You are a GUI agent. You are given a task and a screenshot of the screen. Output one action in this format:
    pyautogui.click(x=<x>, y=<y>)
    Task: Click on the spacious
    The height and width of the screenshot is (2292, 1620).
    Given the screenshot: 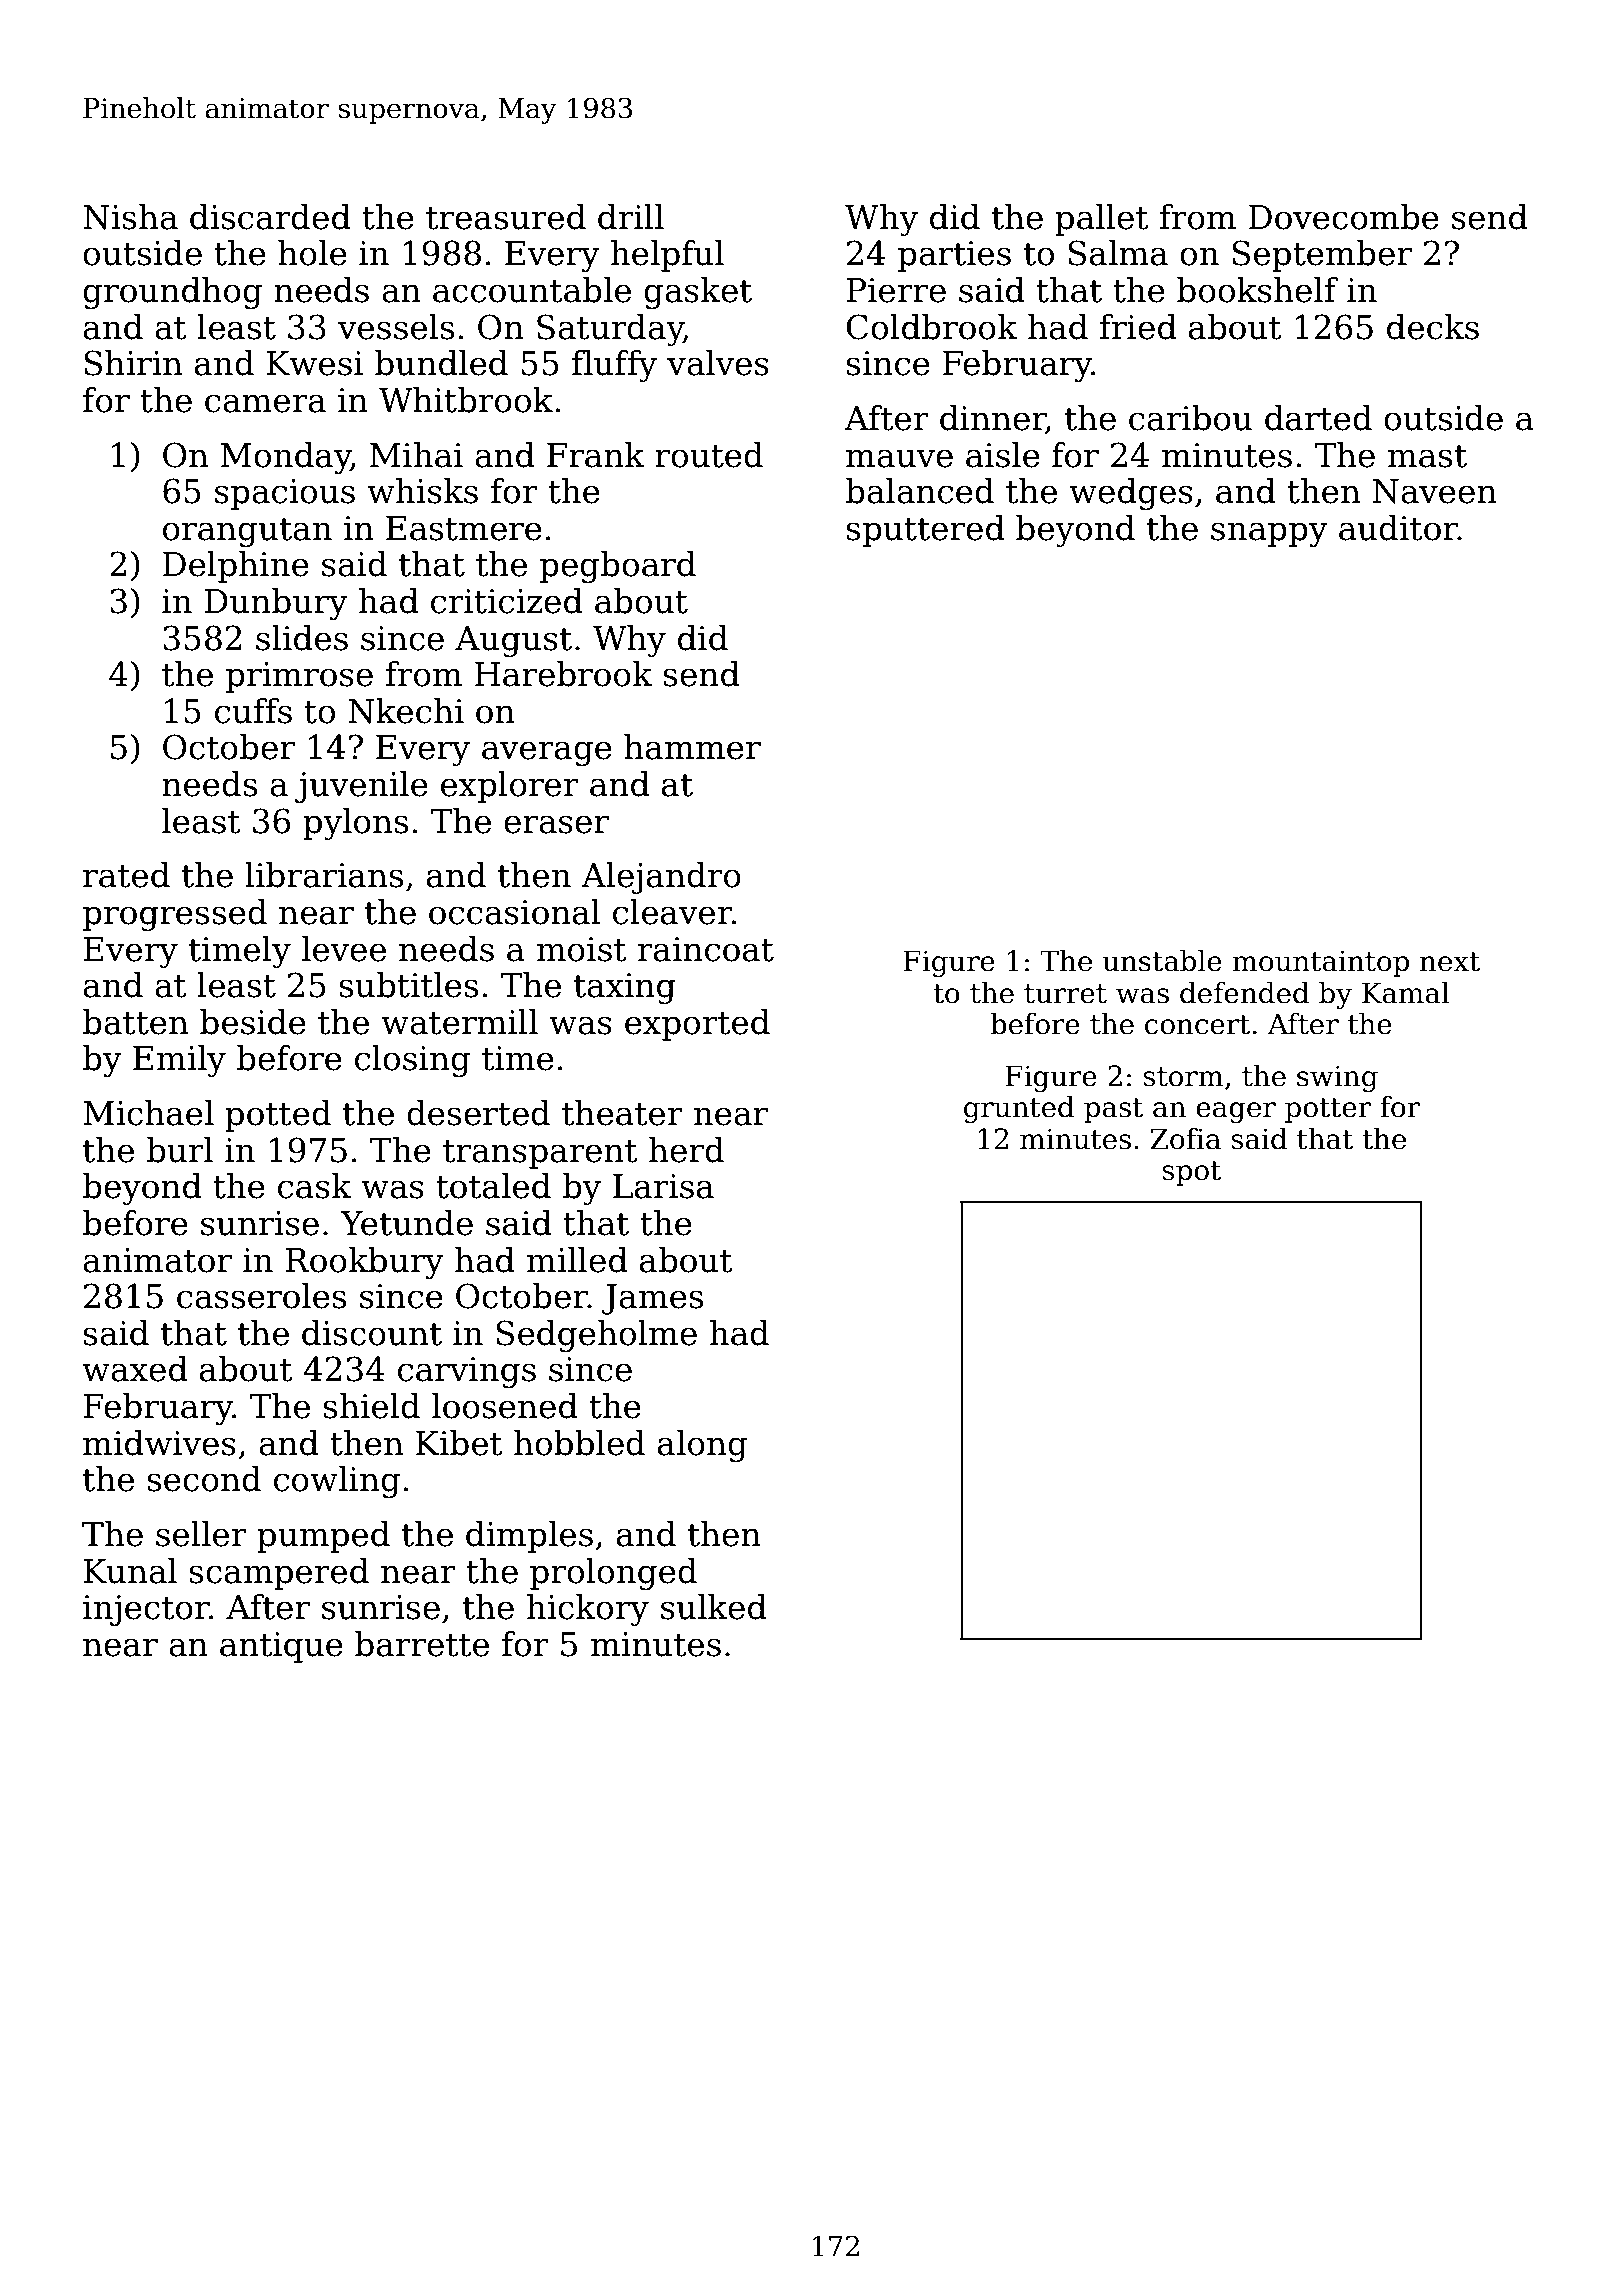 What is the action you would take?
    pyautogui.click(x=285, y=494)
